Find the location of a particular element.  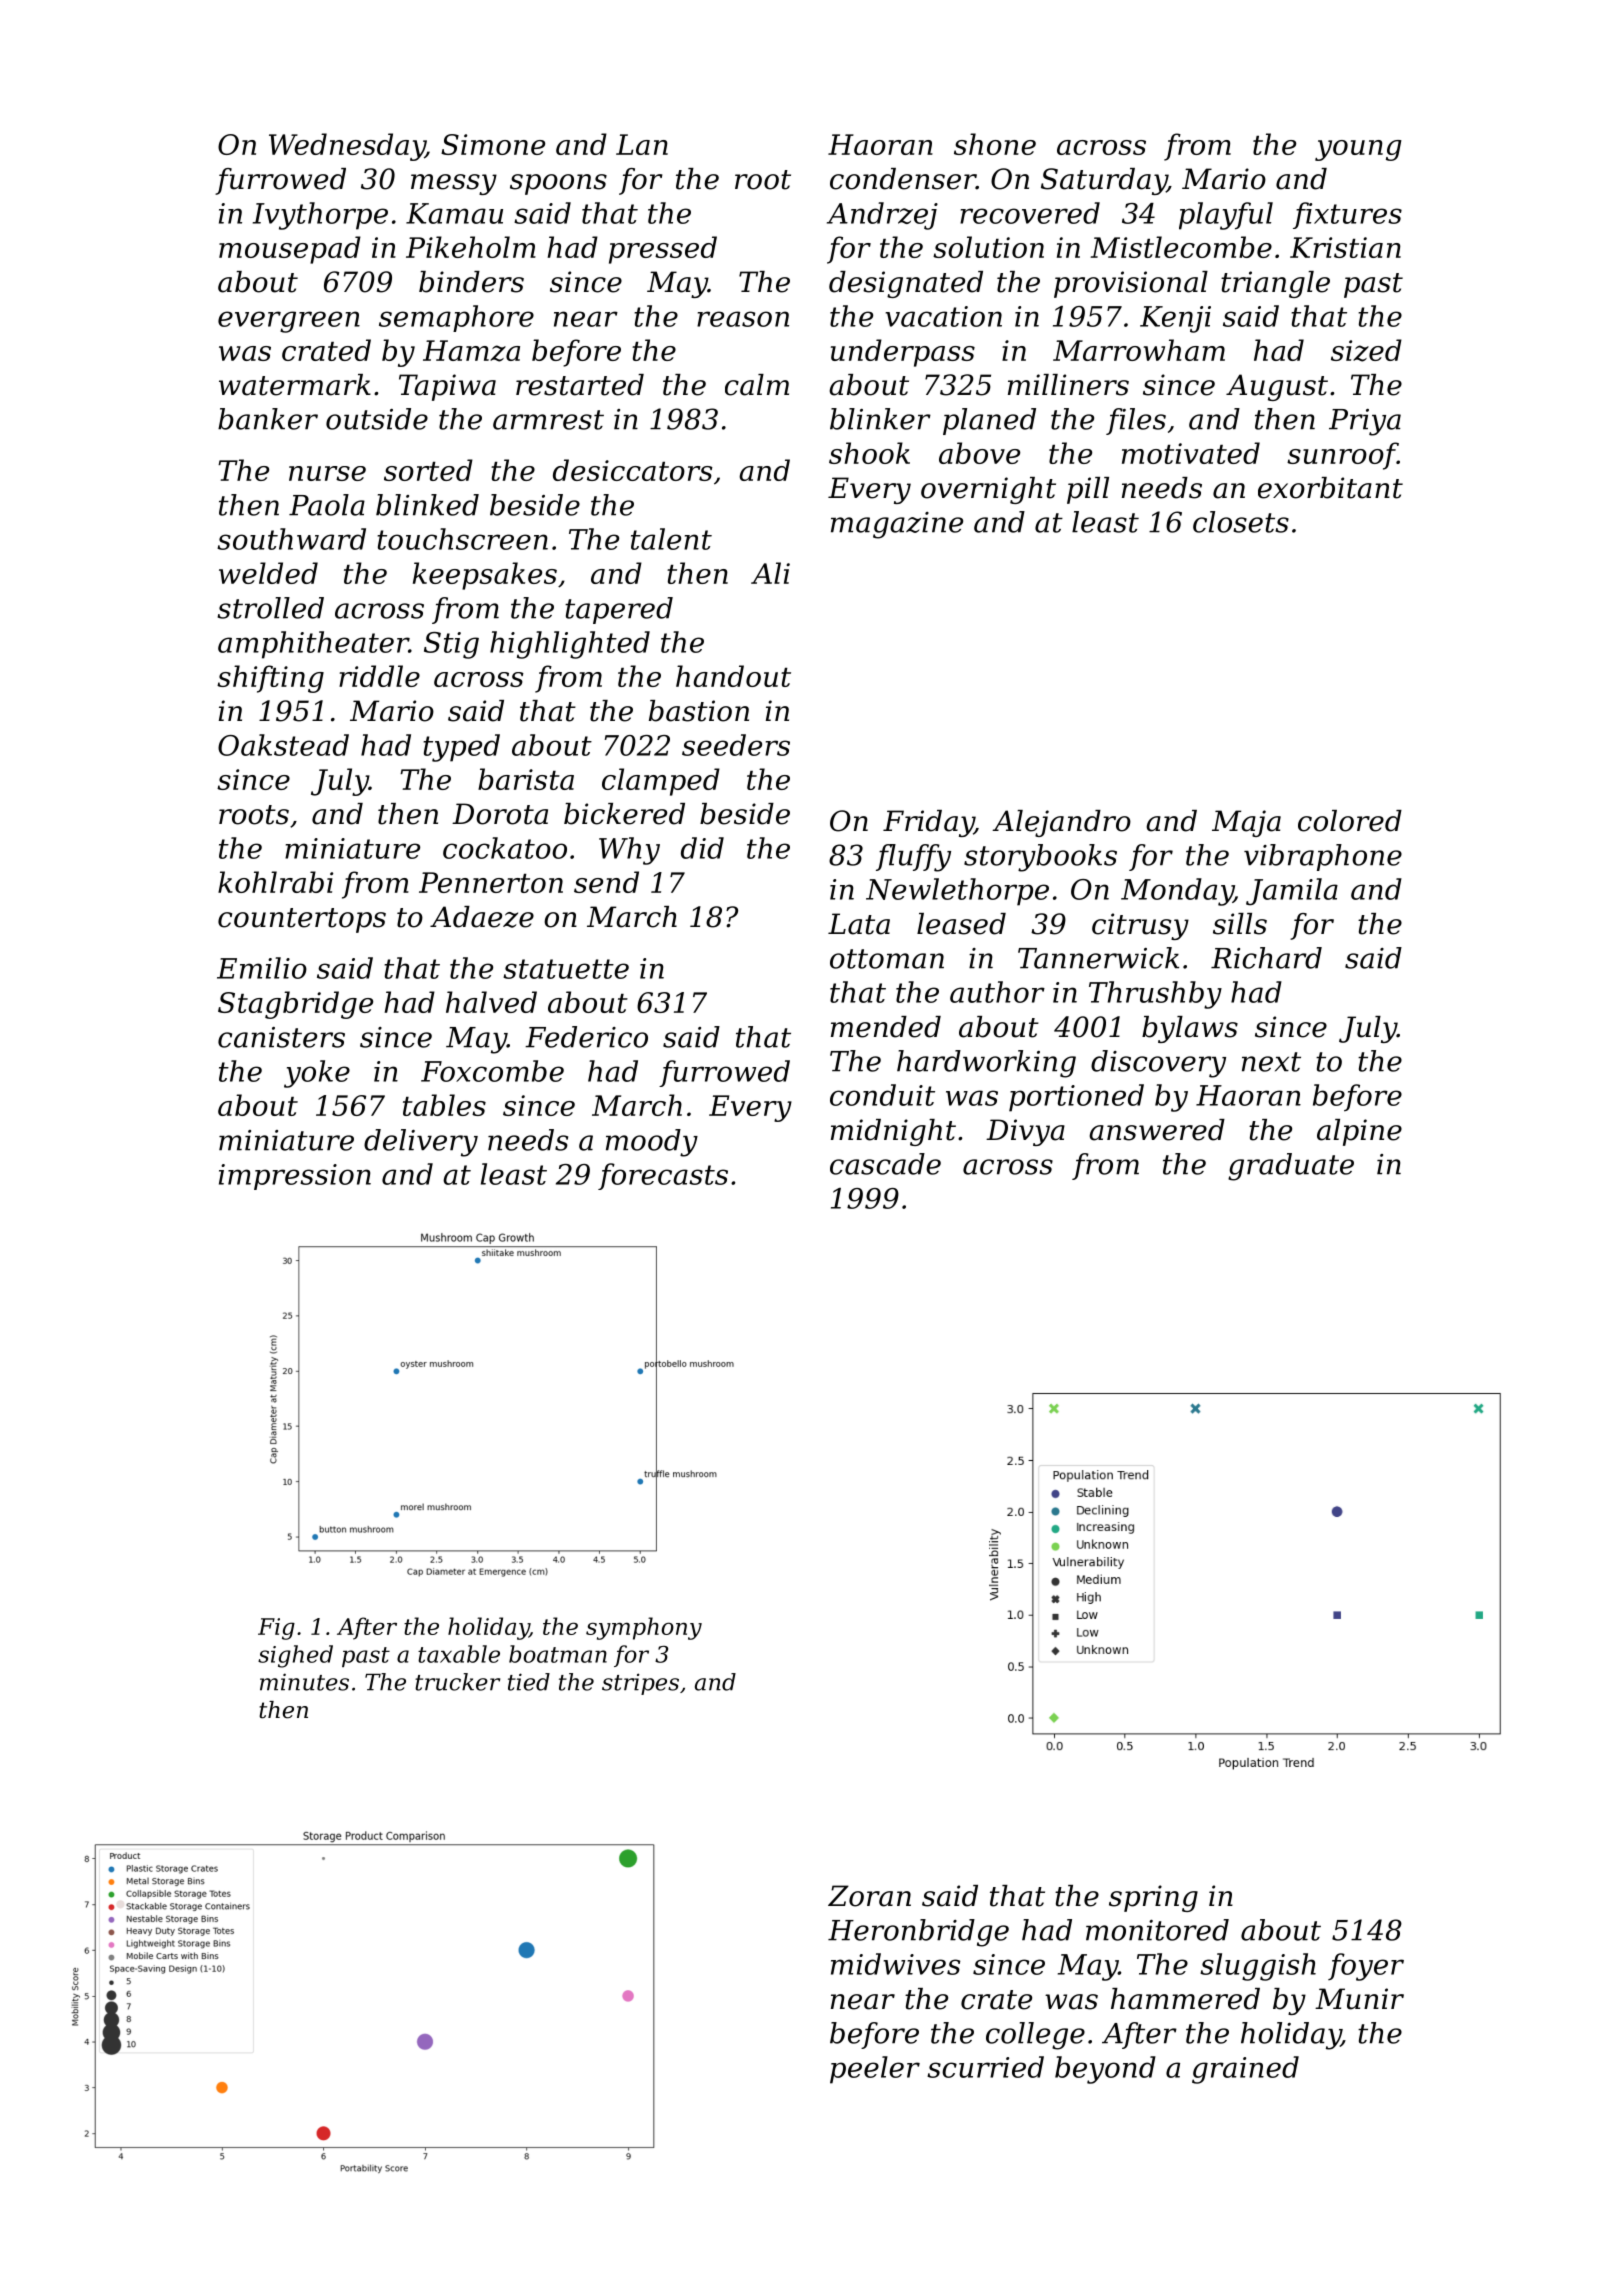

shook is located at coordinates (869, 453).
